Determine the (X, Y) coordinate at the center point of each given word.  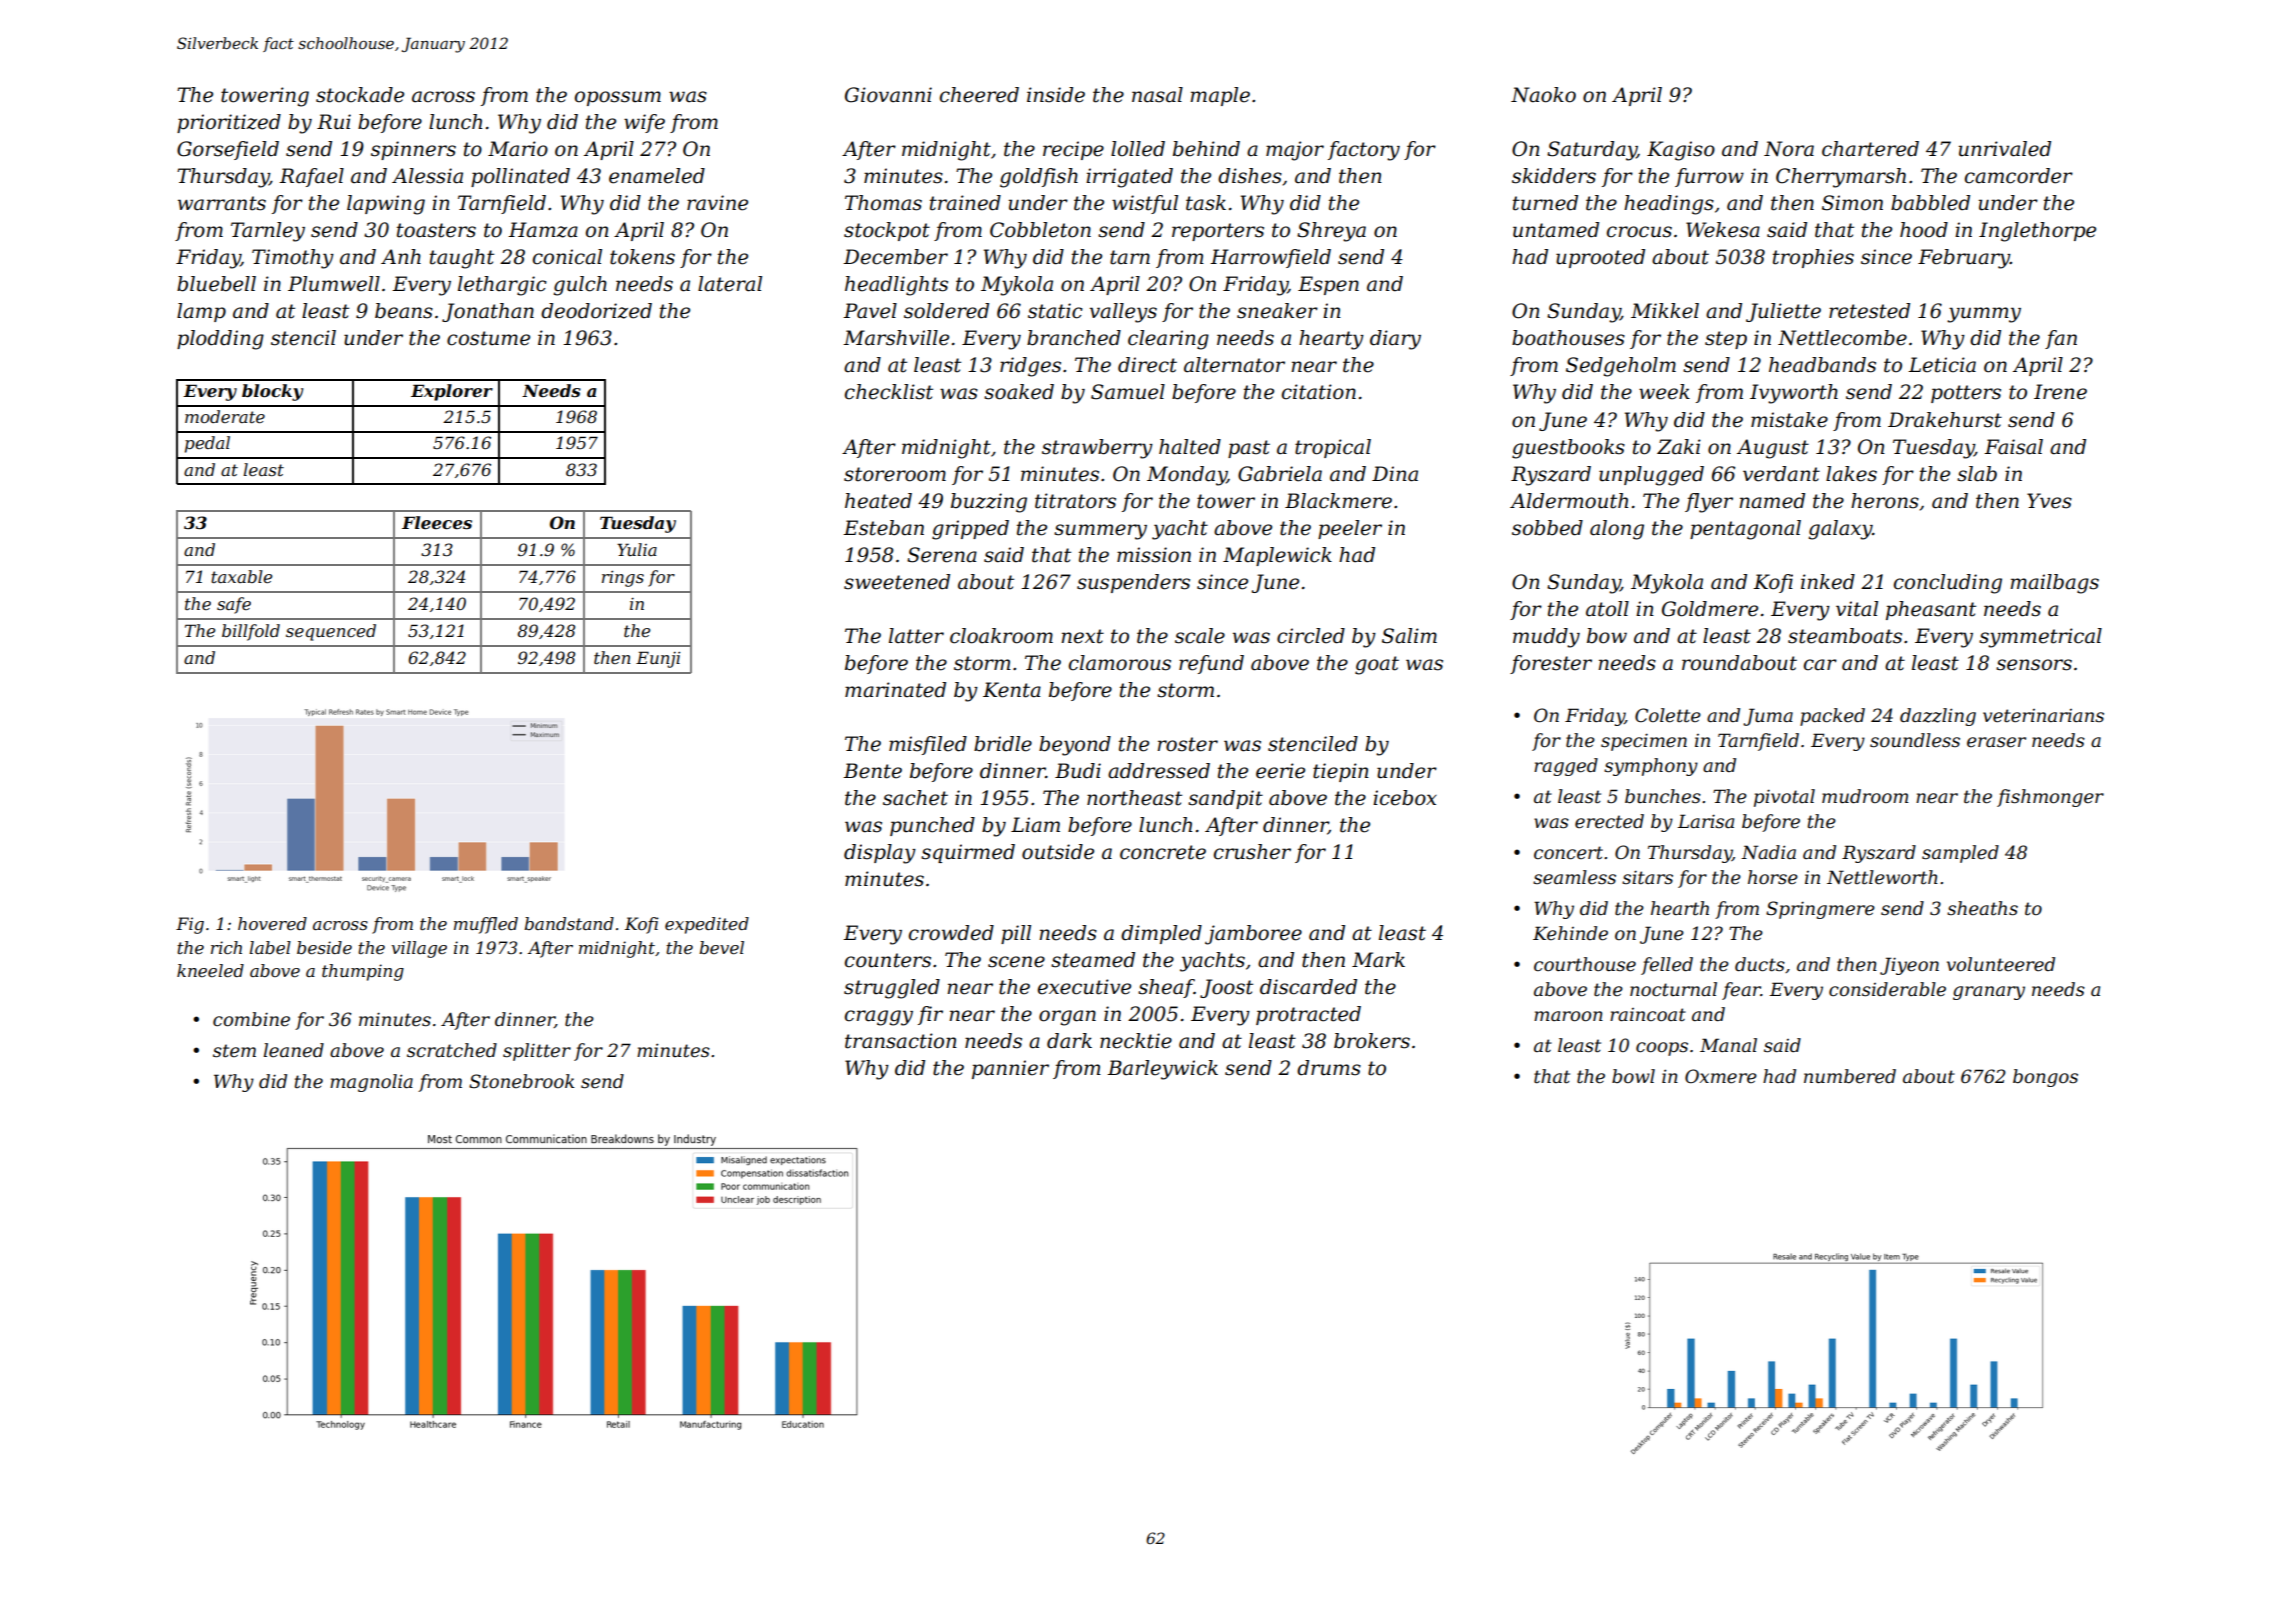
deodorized (596, 311)
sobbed (1547, 528)
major (1295, 151)
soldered (946, 311)
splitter (537, 1052)
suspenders (1133, 583)
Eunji (658, 659)
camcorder (2019, 176)
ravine (717, 203)
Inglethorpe (2037, 232)
